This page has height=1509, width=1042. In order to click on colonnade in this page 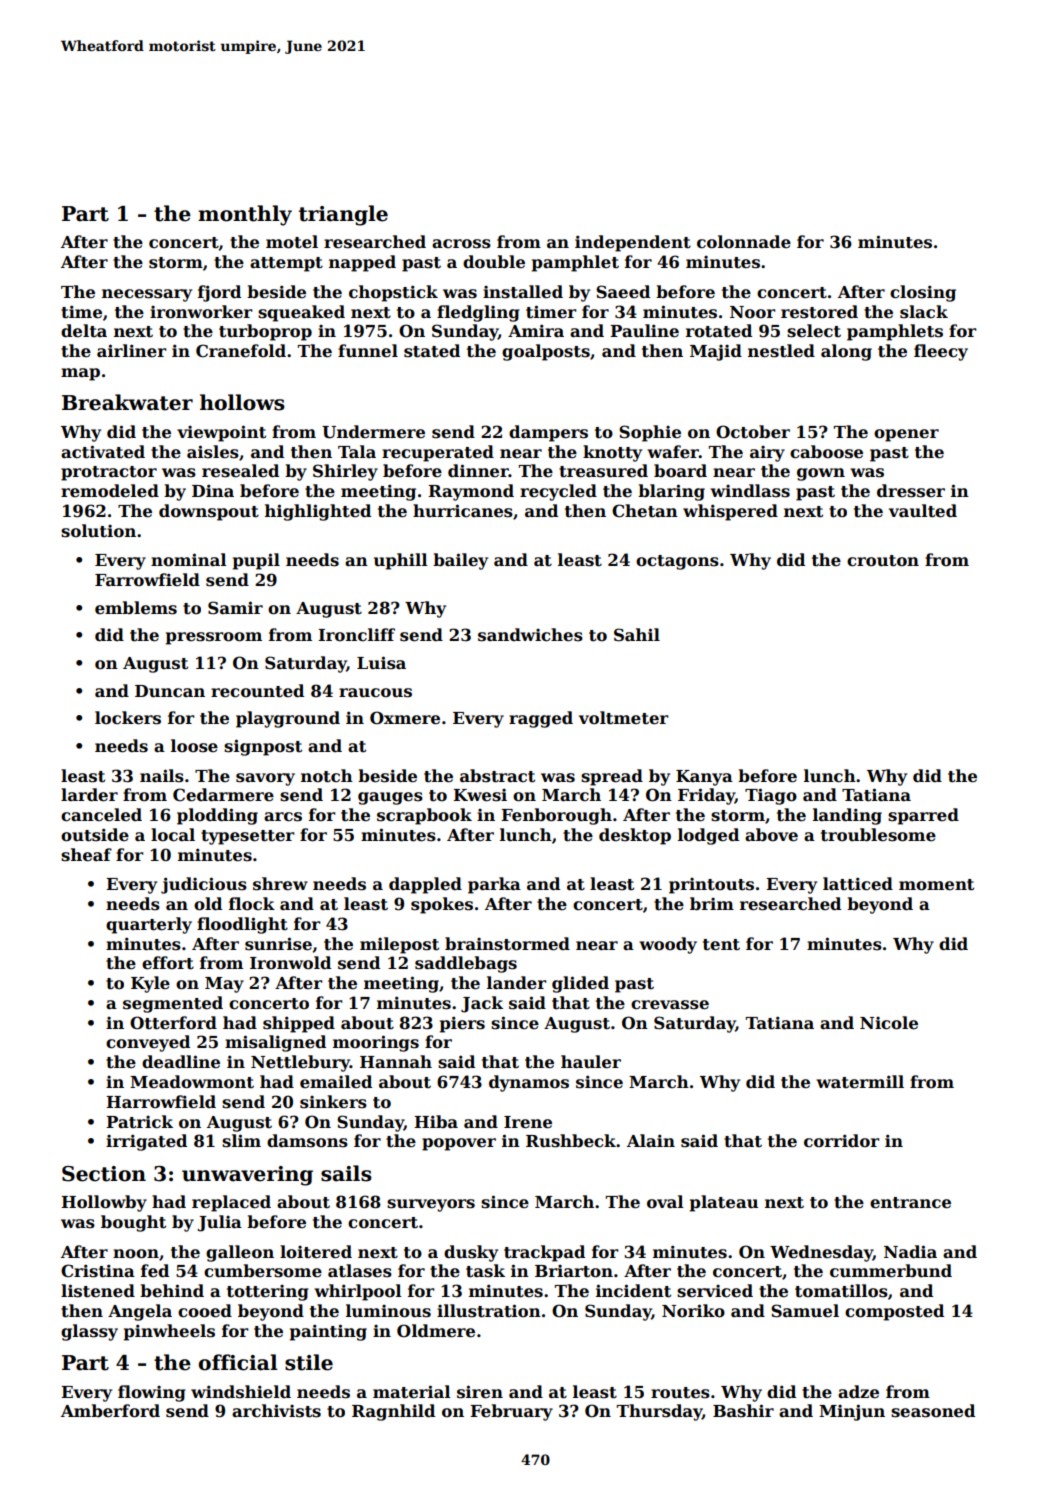, I will do `click(744, 242)`.
